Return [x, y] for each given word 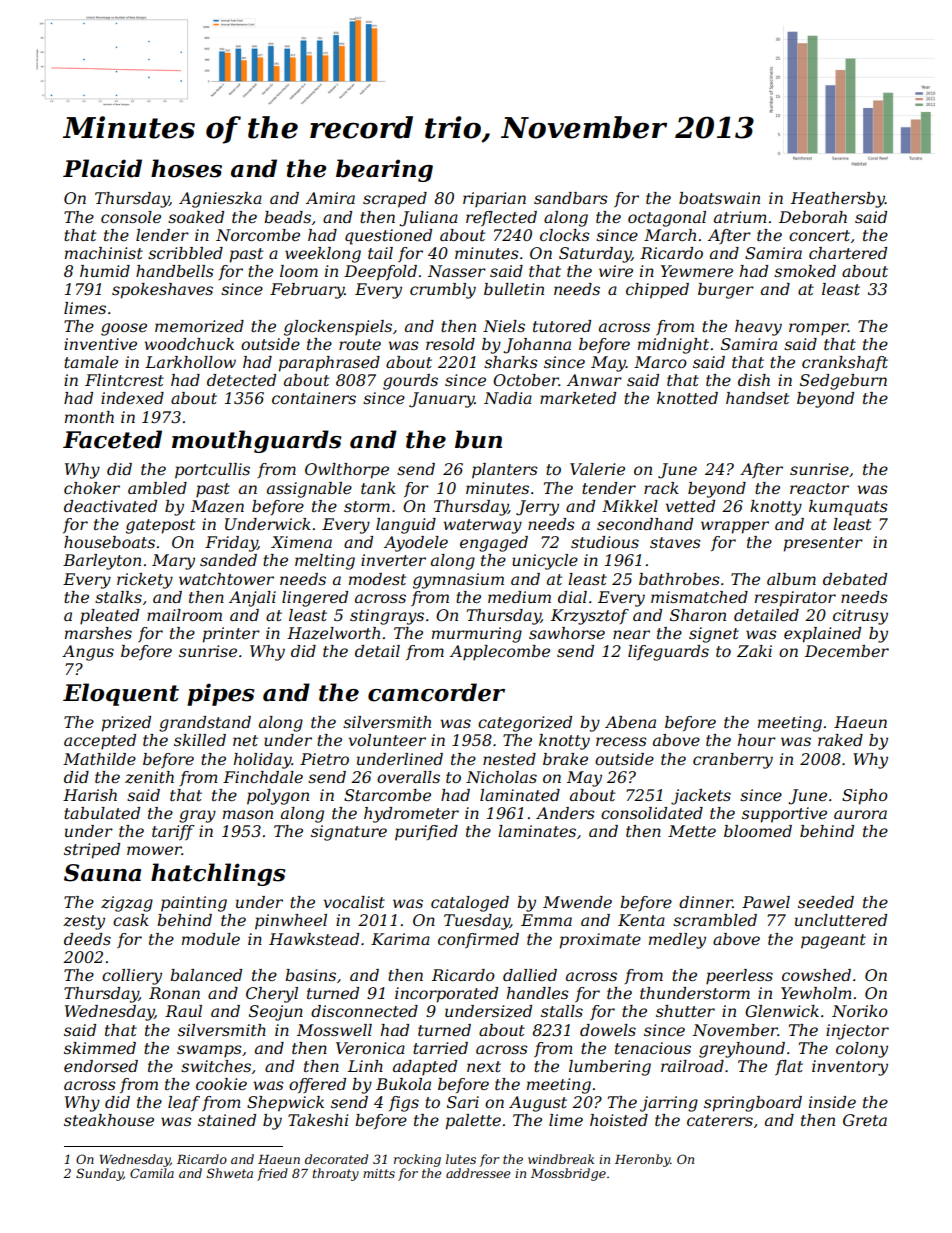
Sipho [865, 797]
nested [509, 759]
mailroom [184, 615]
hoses [186, 168]
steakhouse [109, 1120]
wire [616, 271]
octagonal [667, 219]
